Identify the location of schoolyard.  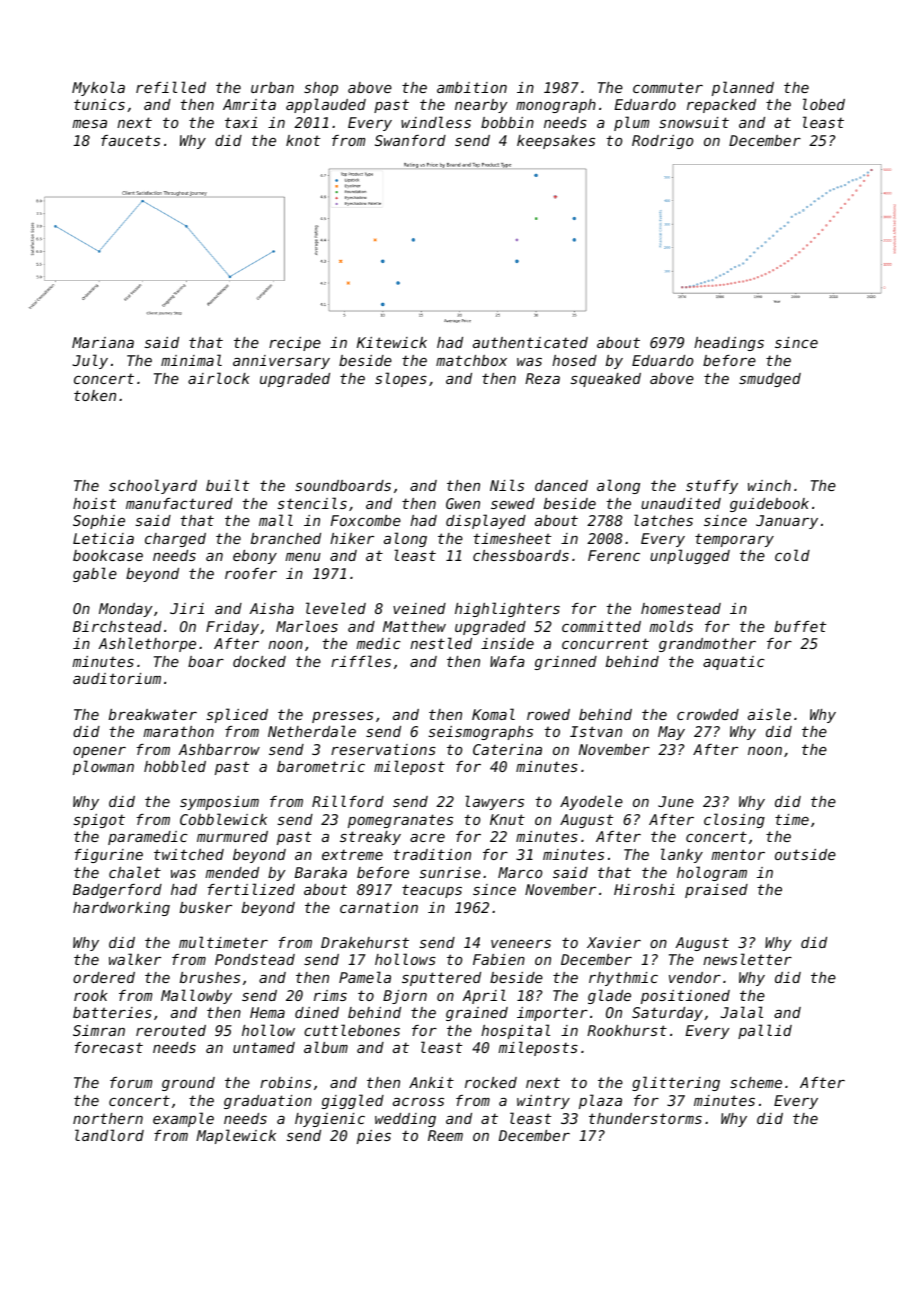
(153, 486).
